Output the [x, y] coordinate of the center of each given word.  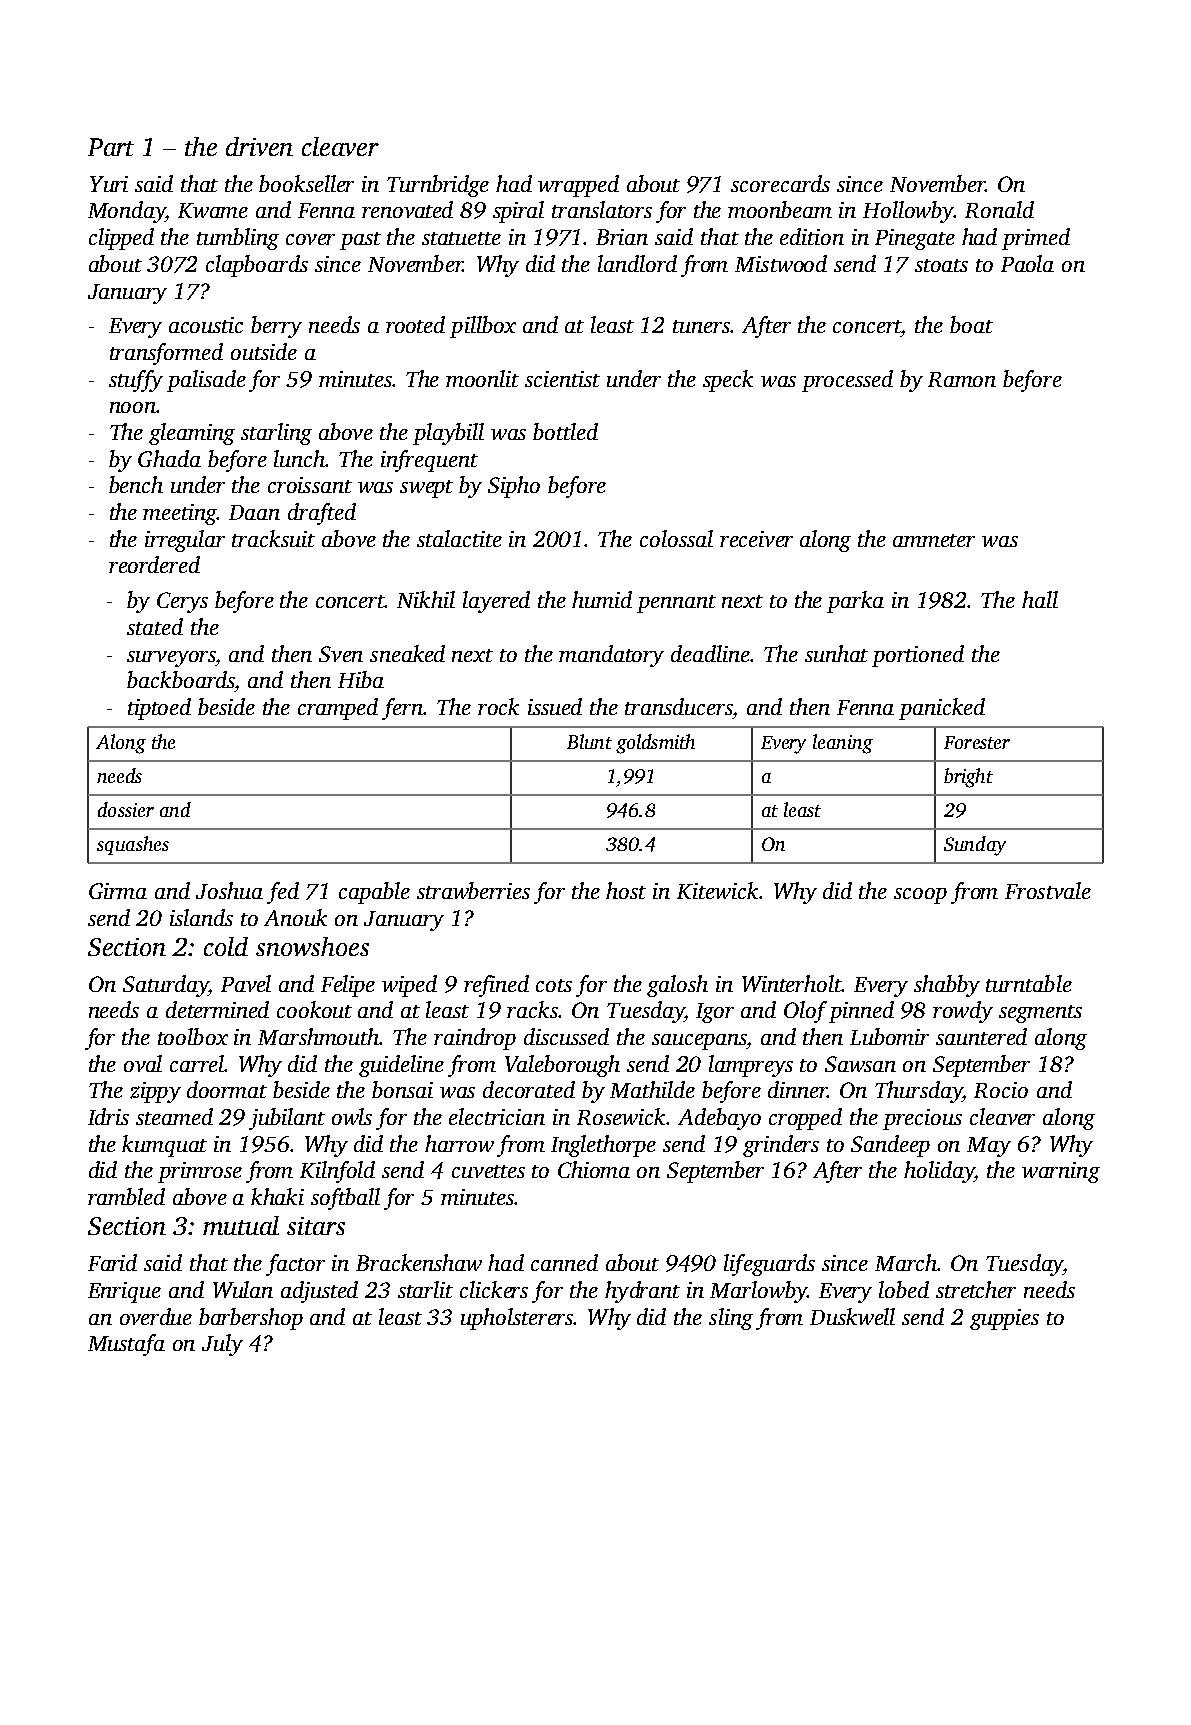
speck [728, 381]
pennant [676, 604]
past [360, 241]
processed [847, 381]
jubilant [287, 1119]
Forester [977, 742]
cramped [338, 709]
